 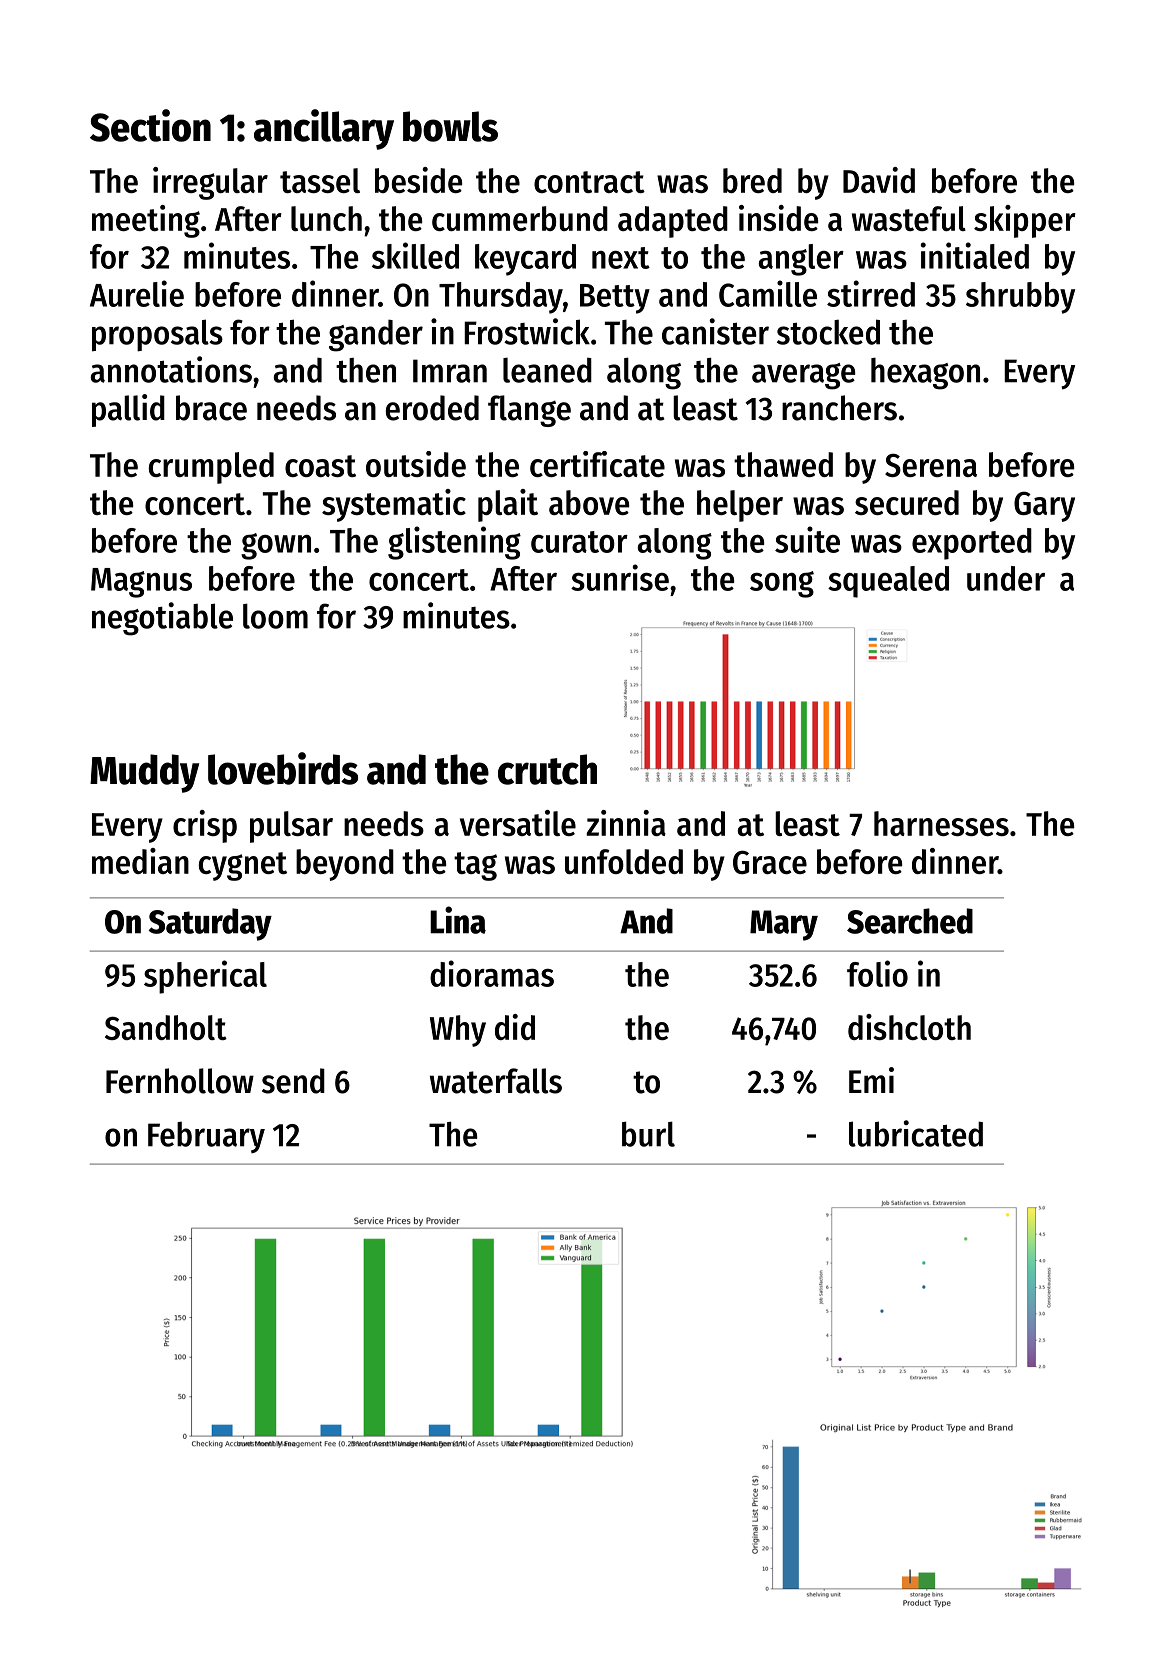 What do you see at coordinates (180, 1081) in the screenshot?
I see `Fernhollow` at bounding box center [180, 1081].
